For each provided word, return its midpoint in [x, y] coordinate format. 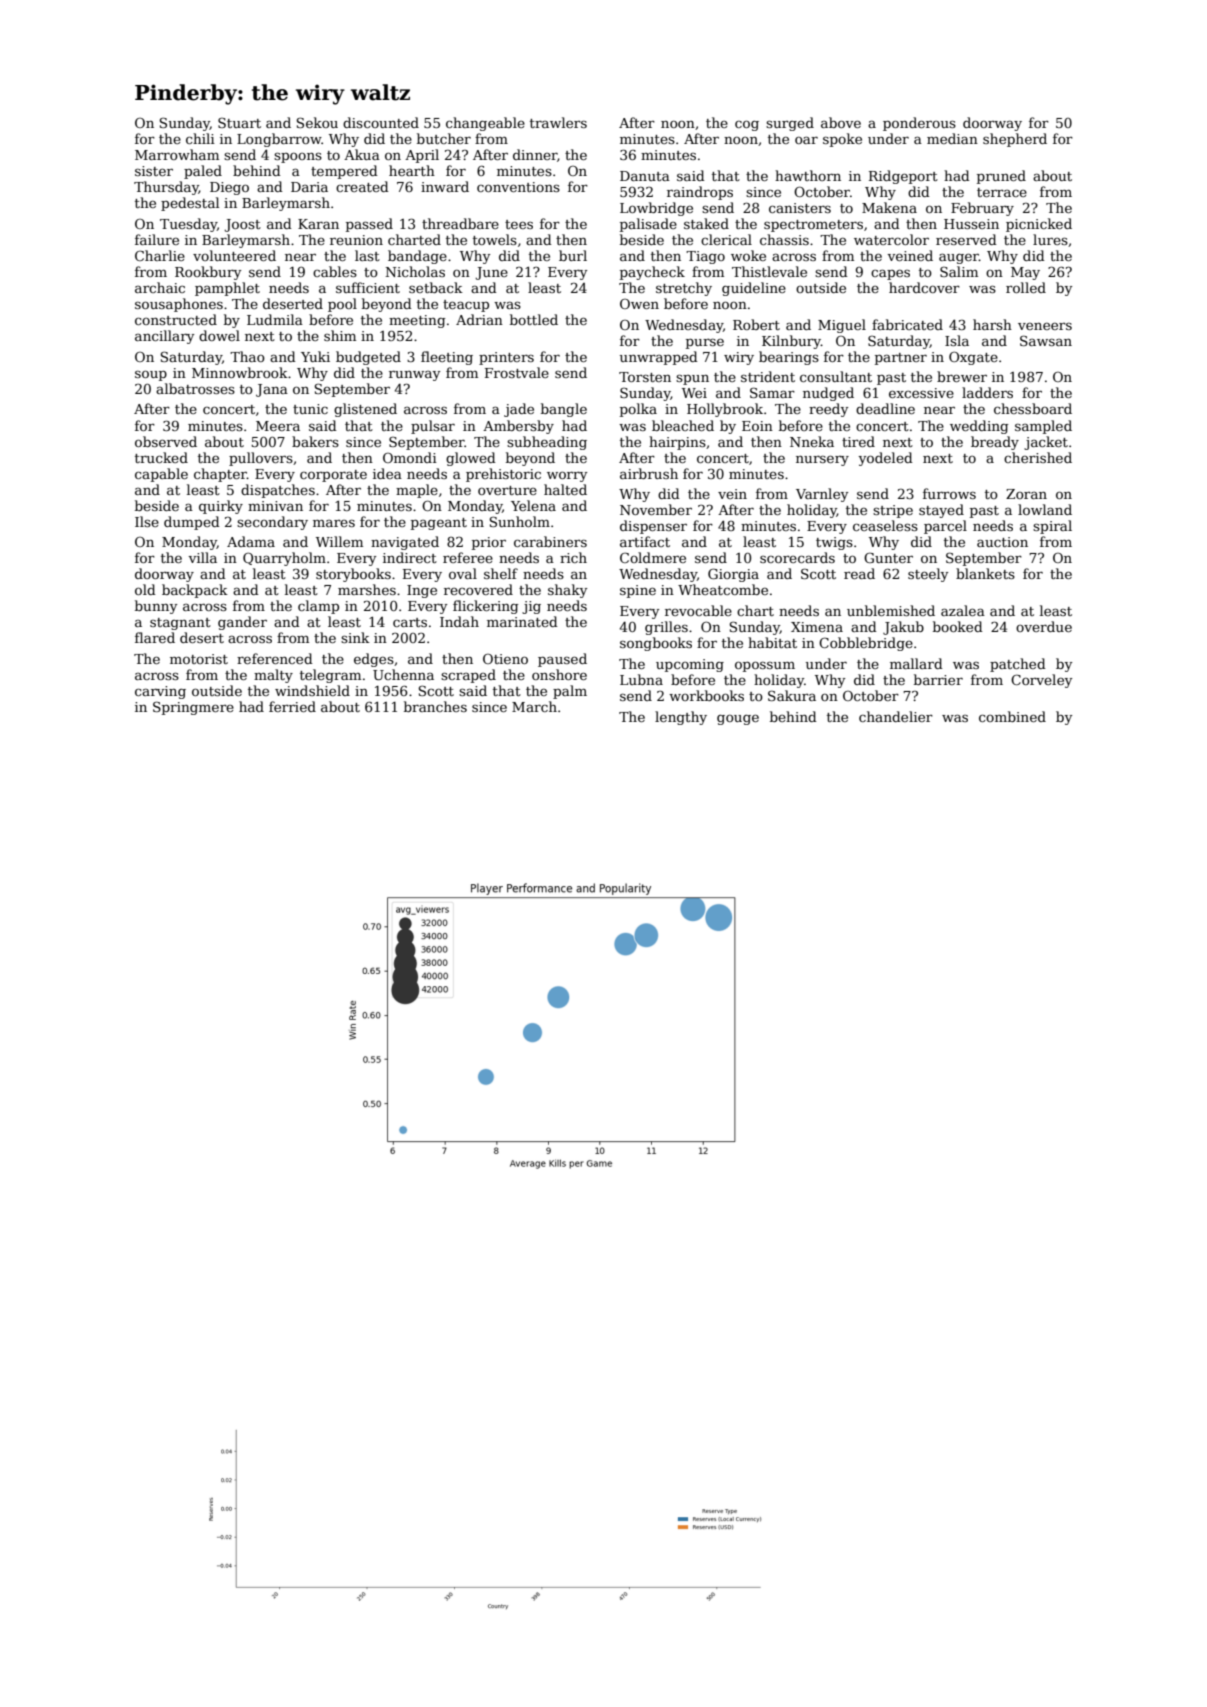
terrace [1002, 192]
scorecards [797, 557]
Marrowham [177, 154]
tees [519, 224]
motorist [199, 659]
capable [161, 475]
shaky [567, 591]
